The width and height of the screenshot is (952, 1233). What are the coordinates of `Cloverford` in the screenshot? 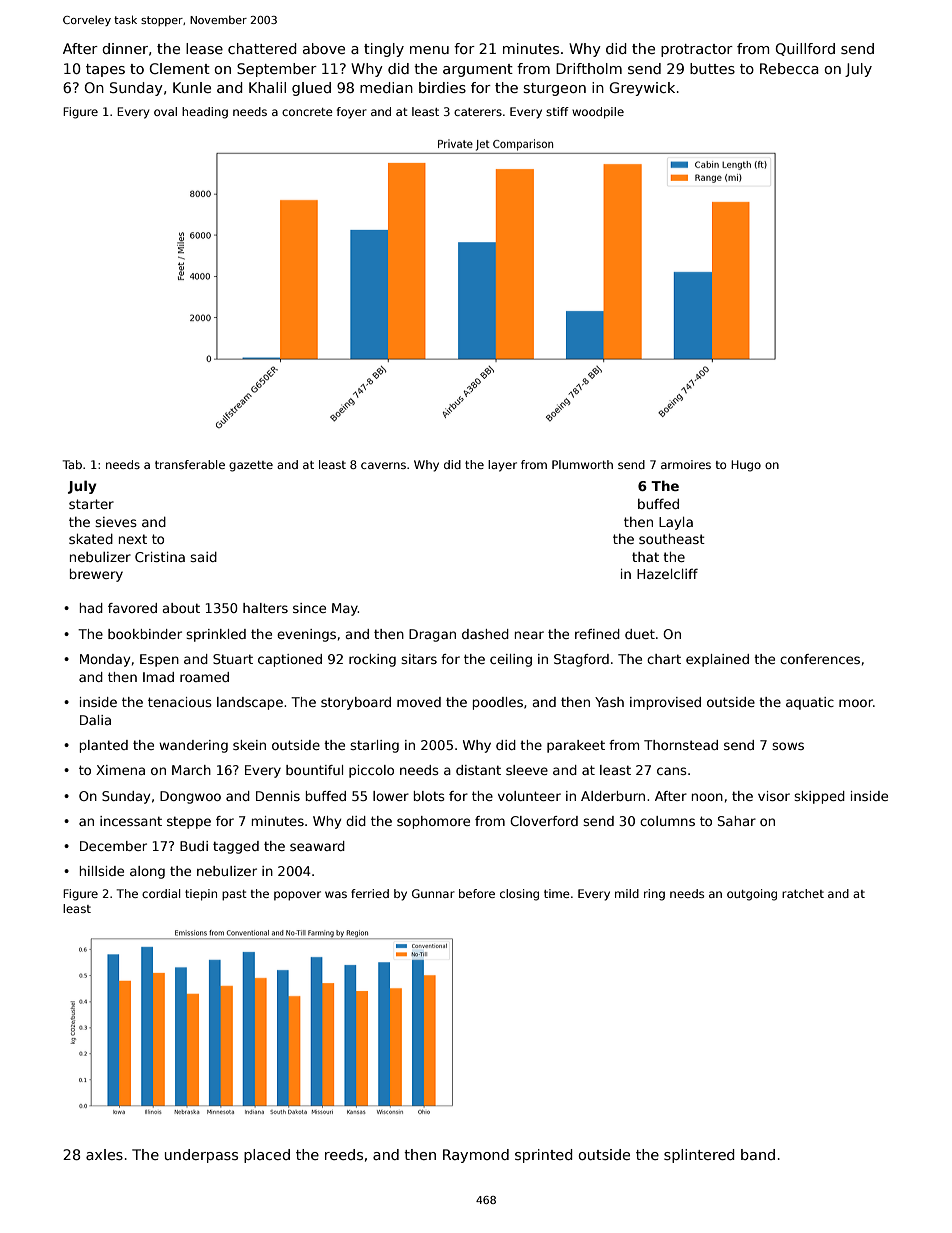 It's located at (544, 821).
